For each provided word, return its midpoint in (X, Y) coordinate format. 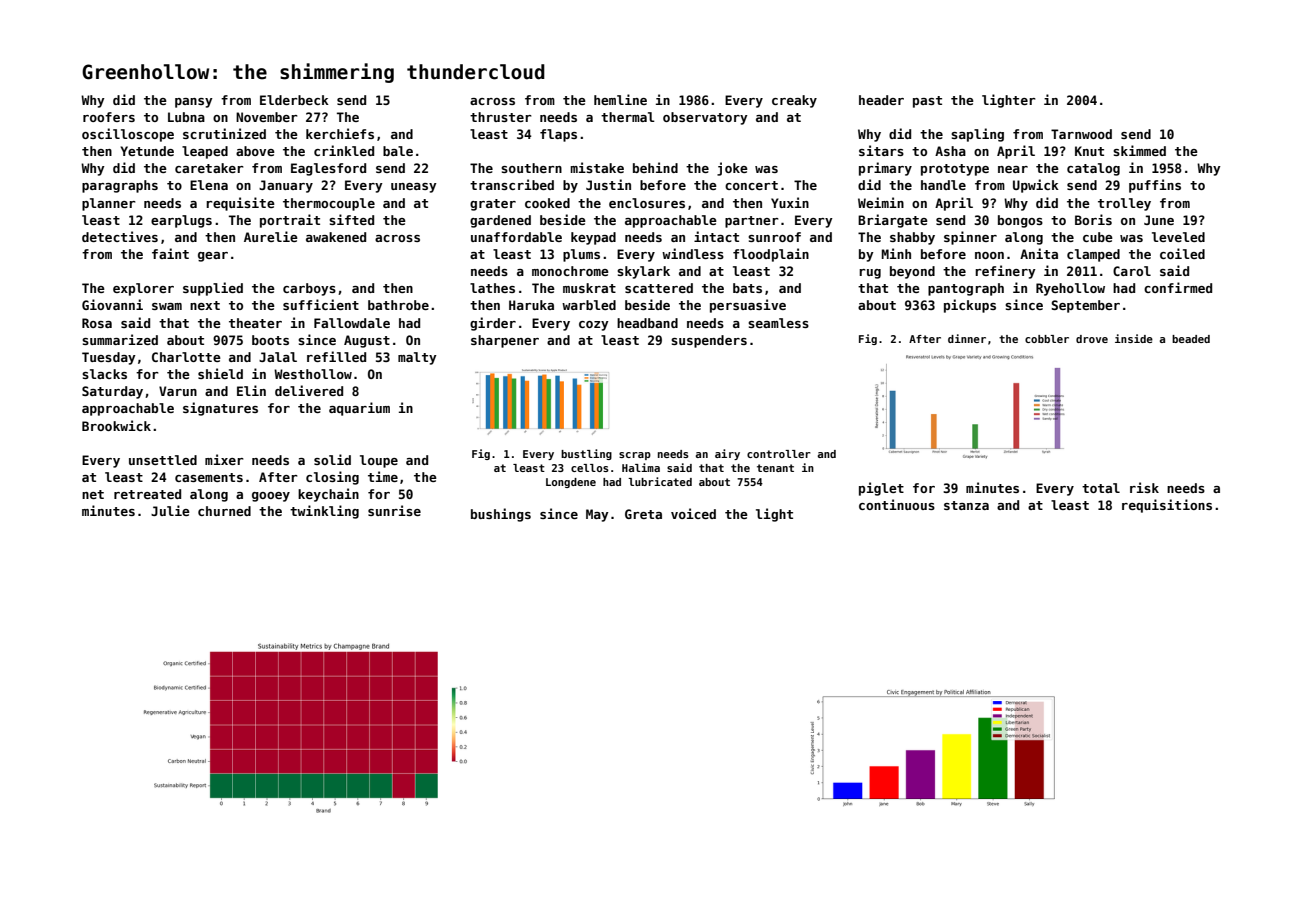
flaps (558, 135)
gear (213, 257)
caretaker (209, 168)
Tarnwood (1081, 134)
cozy (594, 326)
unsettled (163, 460)
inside (1134, 338)
